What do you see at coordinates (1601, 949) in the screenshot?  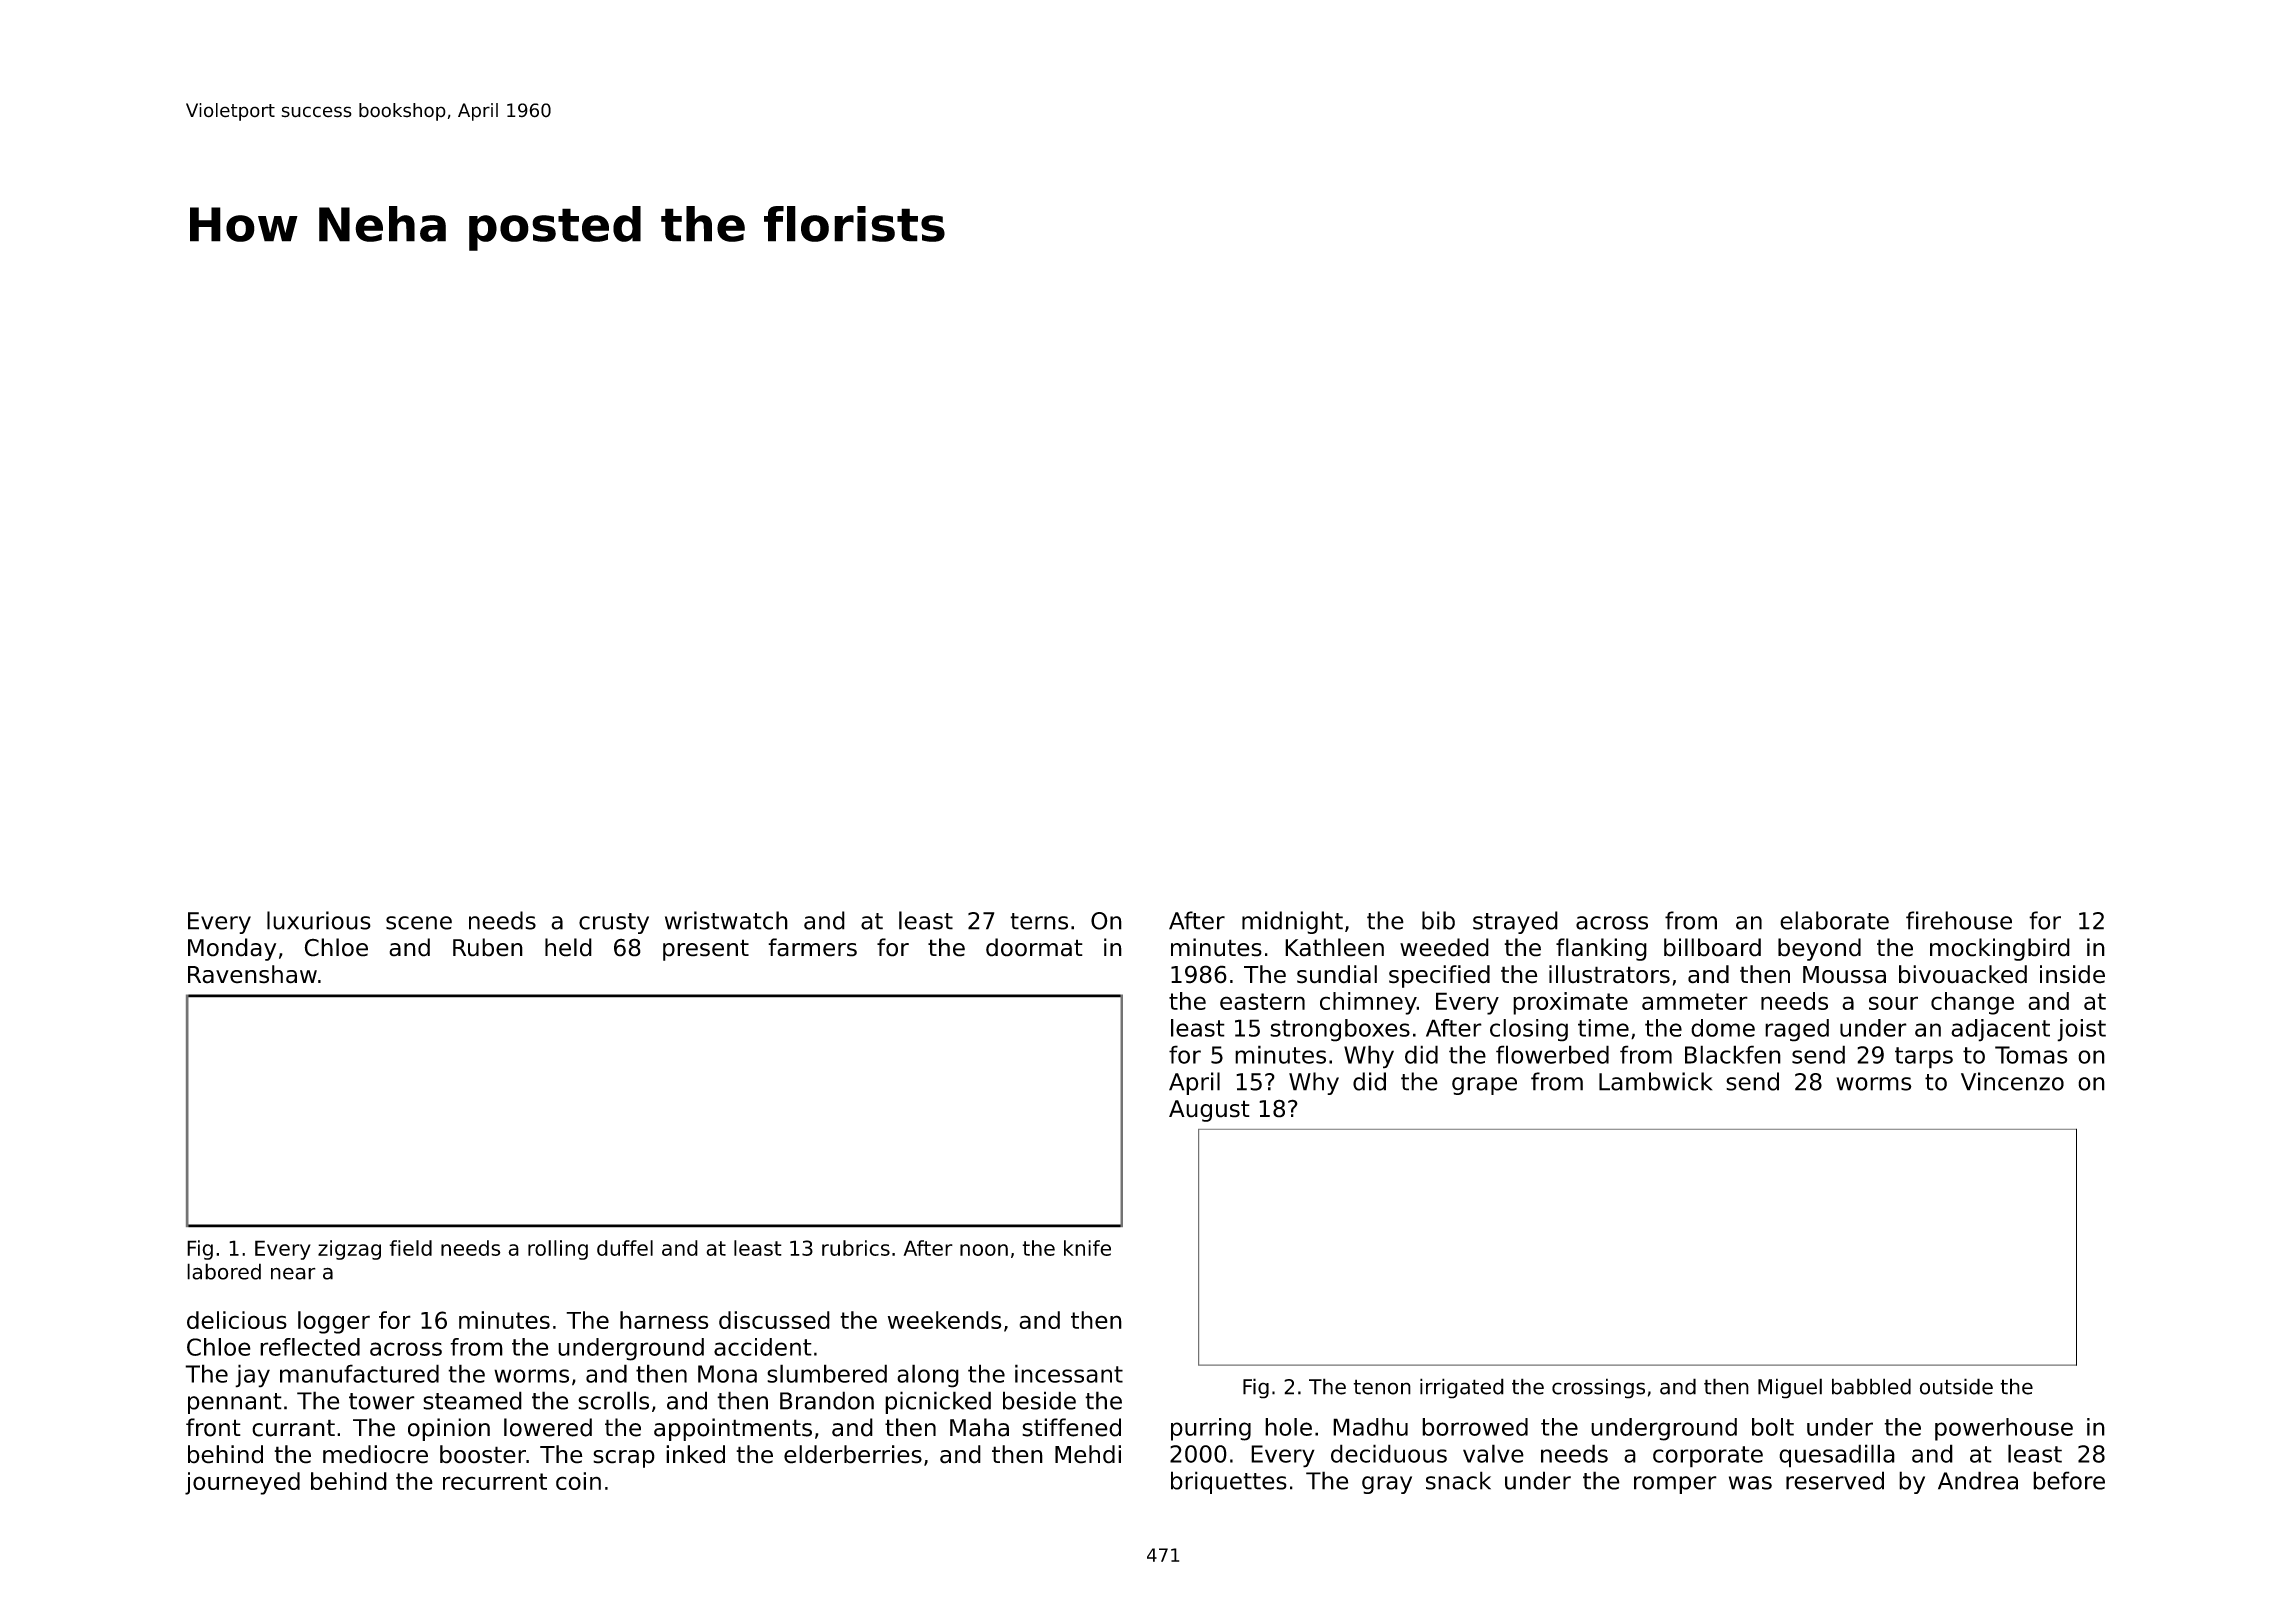 I see `flanking` at bounding box center [1601, 949].
